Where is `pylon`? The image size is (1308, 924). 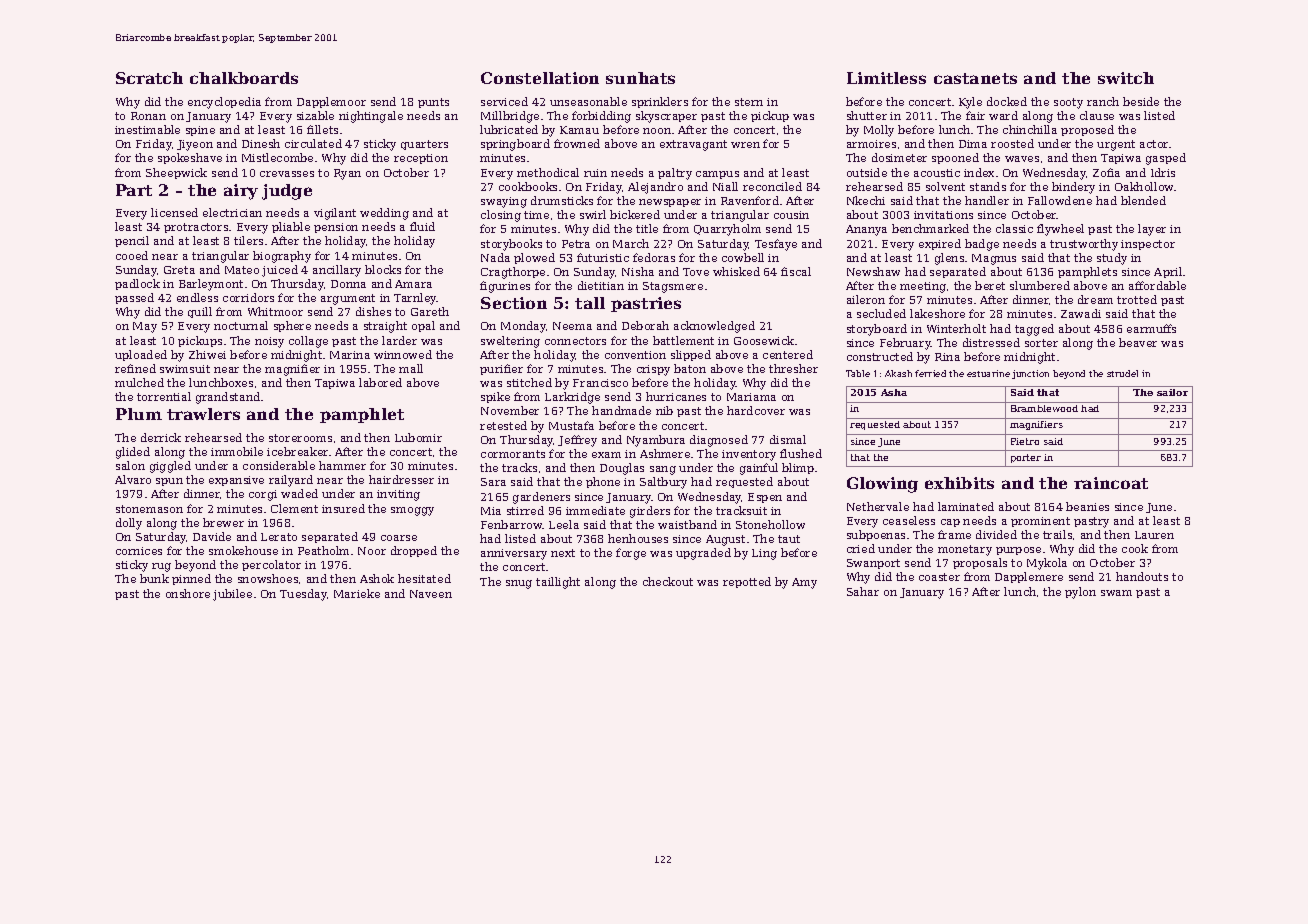 pylon is located at coordinates (1080, 593).
